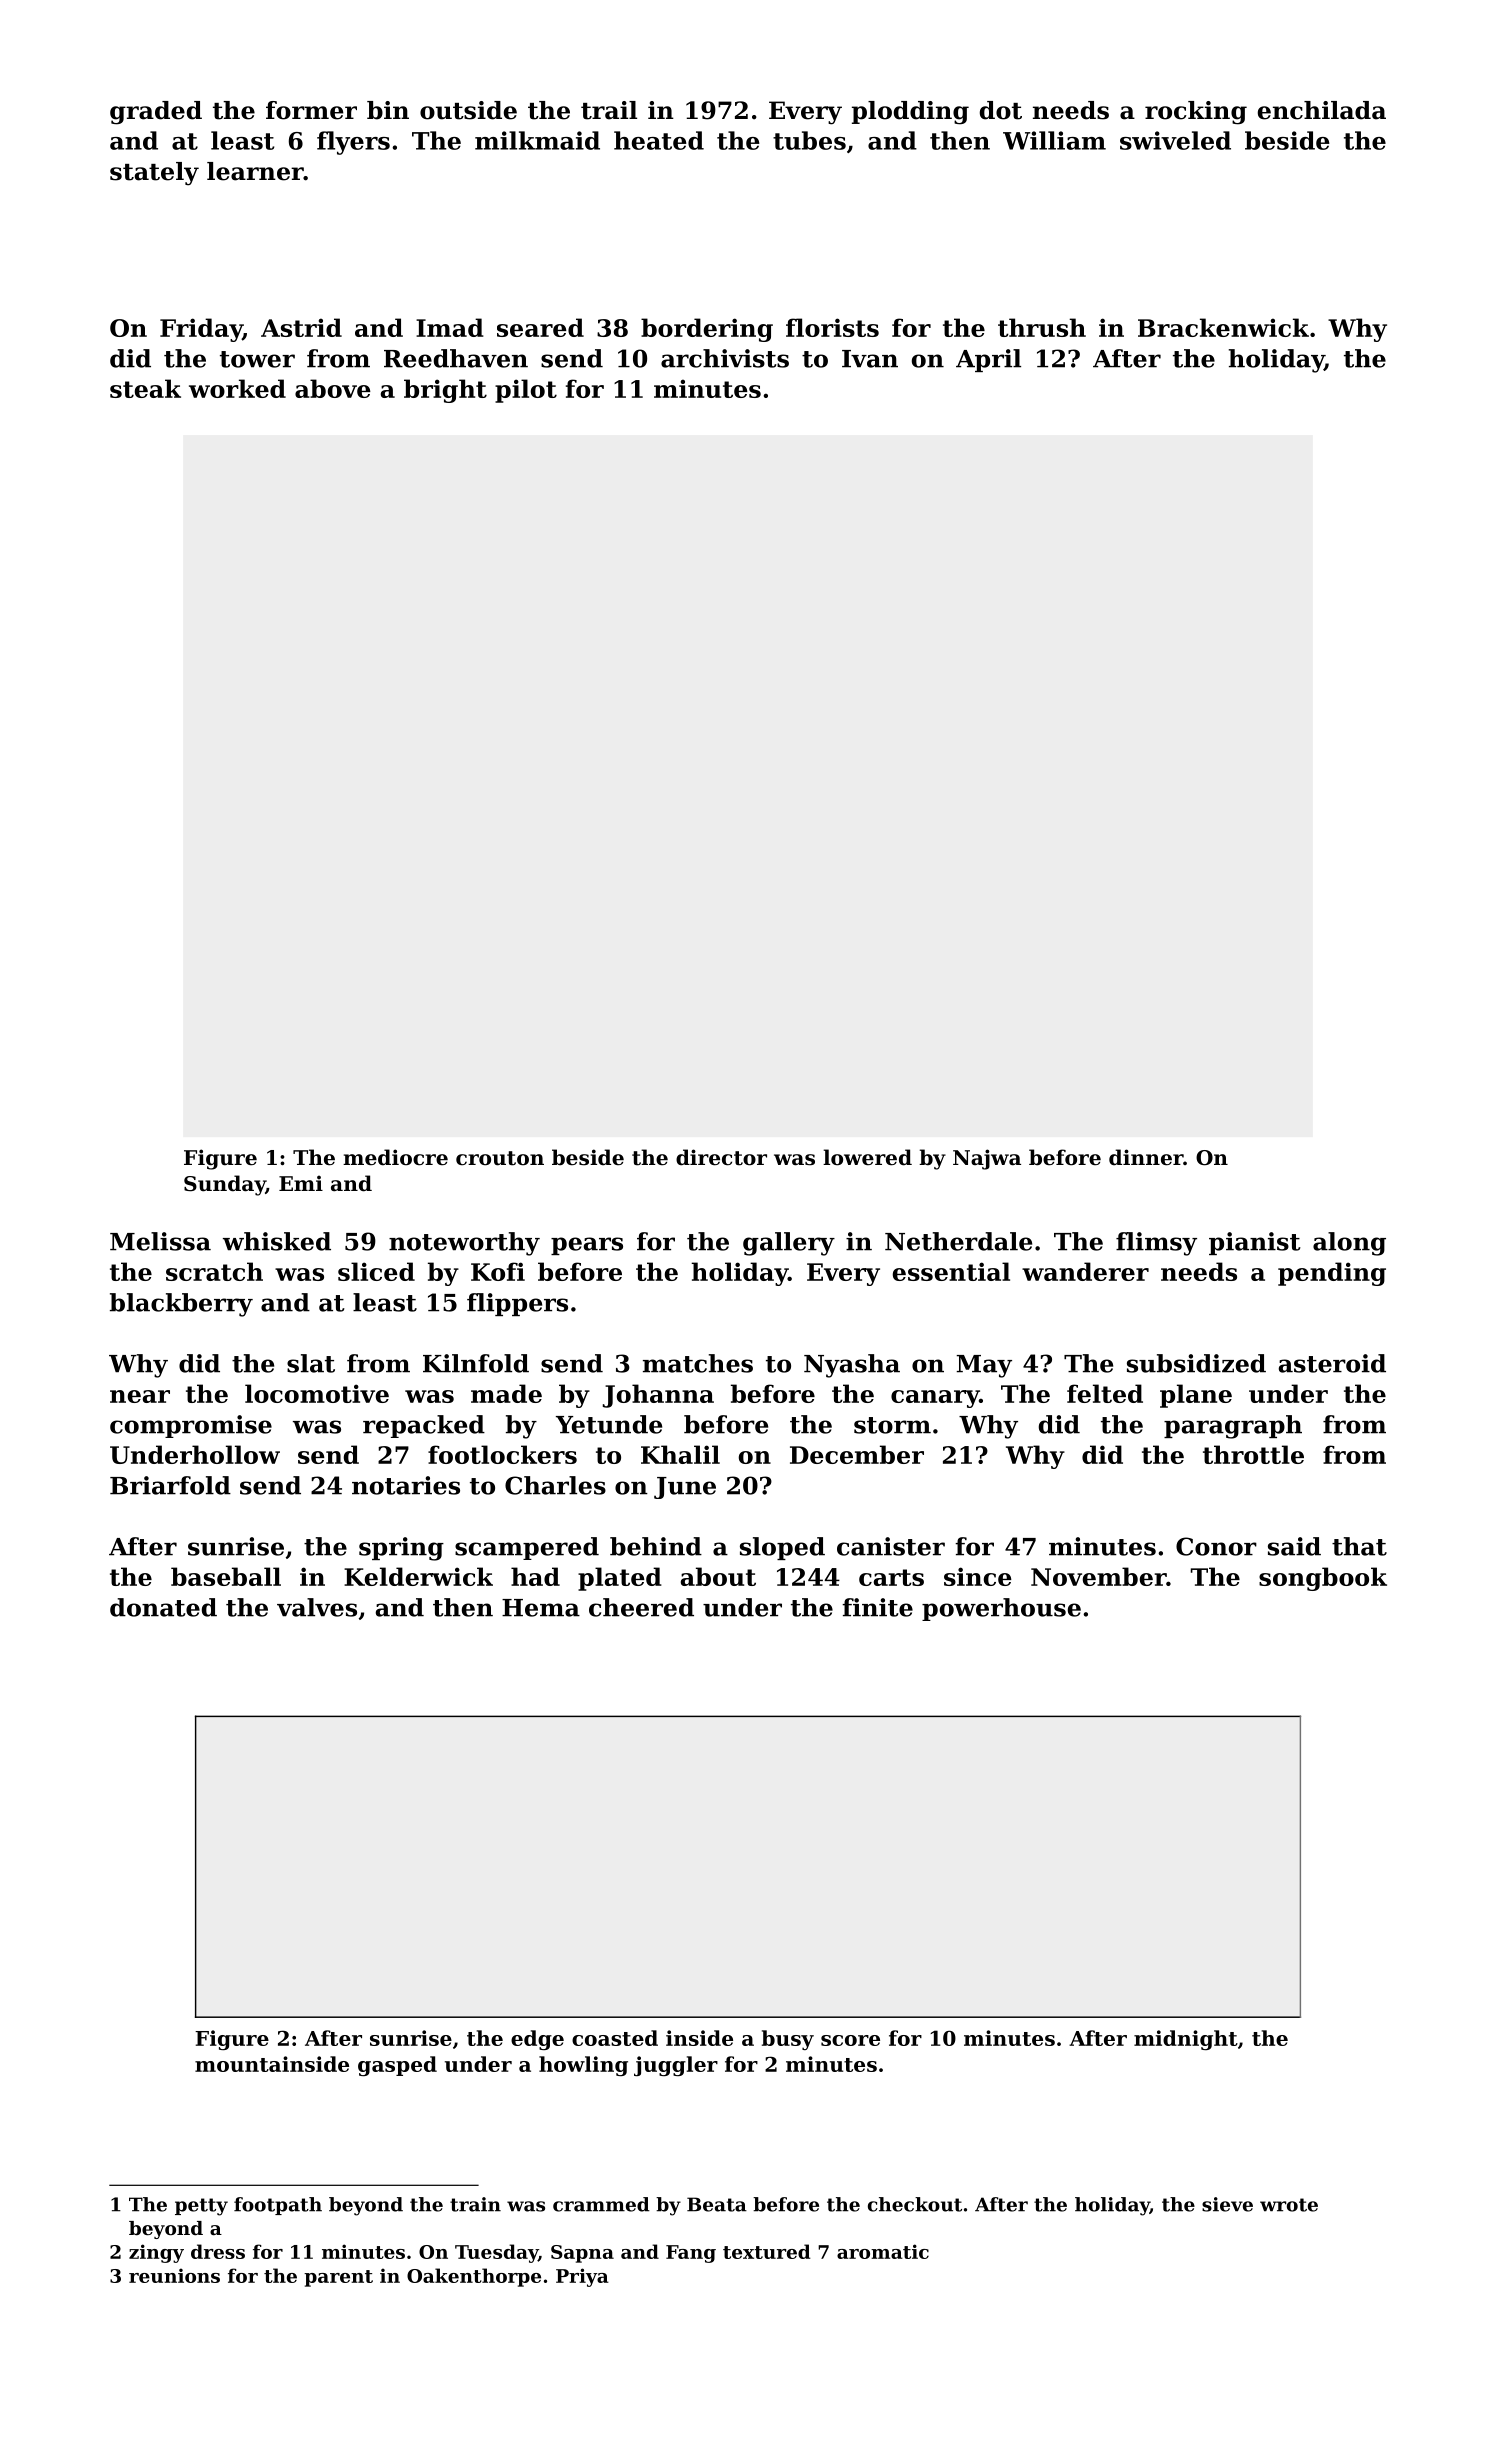  What do you see at coordinates (225, 1185) in the screenshot?
I see `Sunday` at bounding box center [225, 1185].
